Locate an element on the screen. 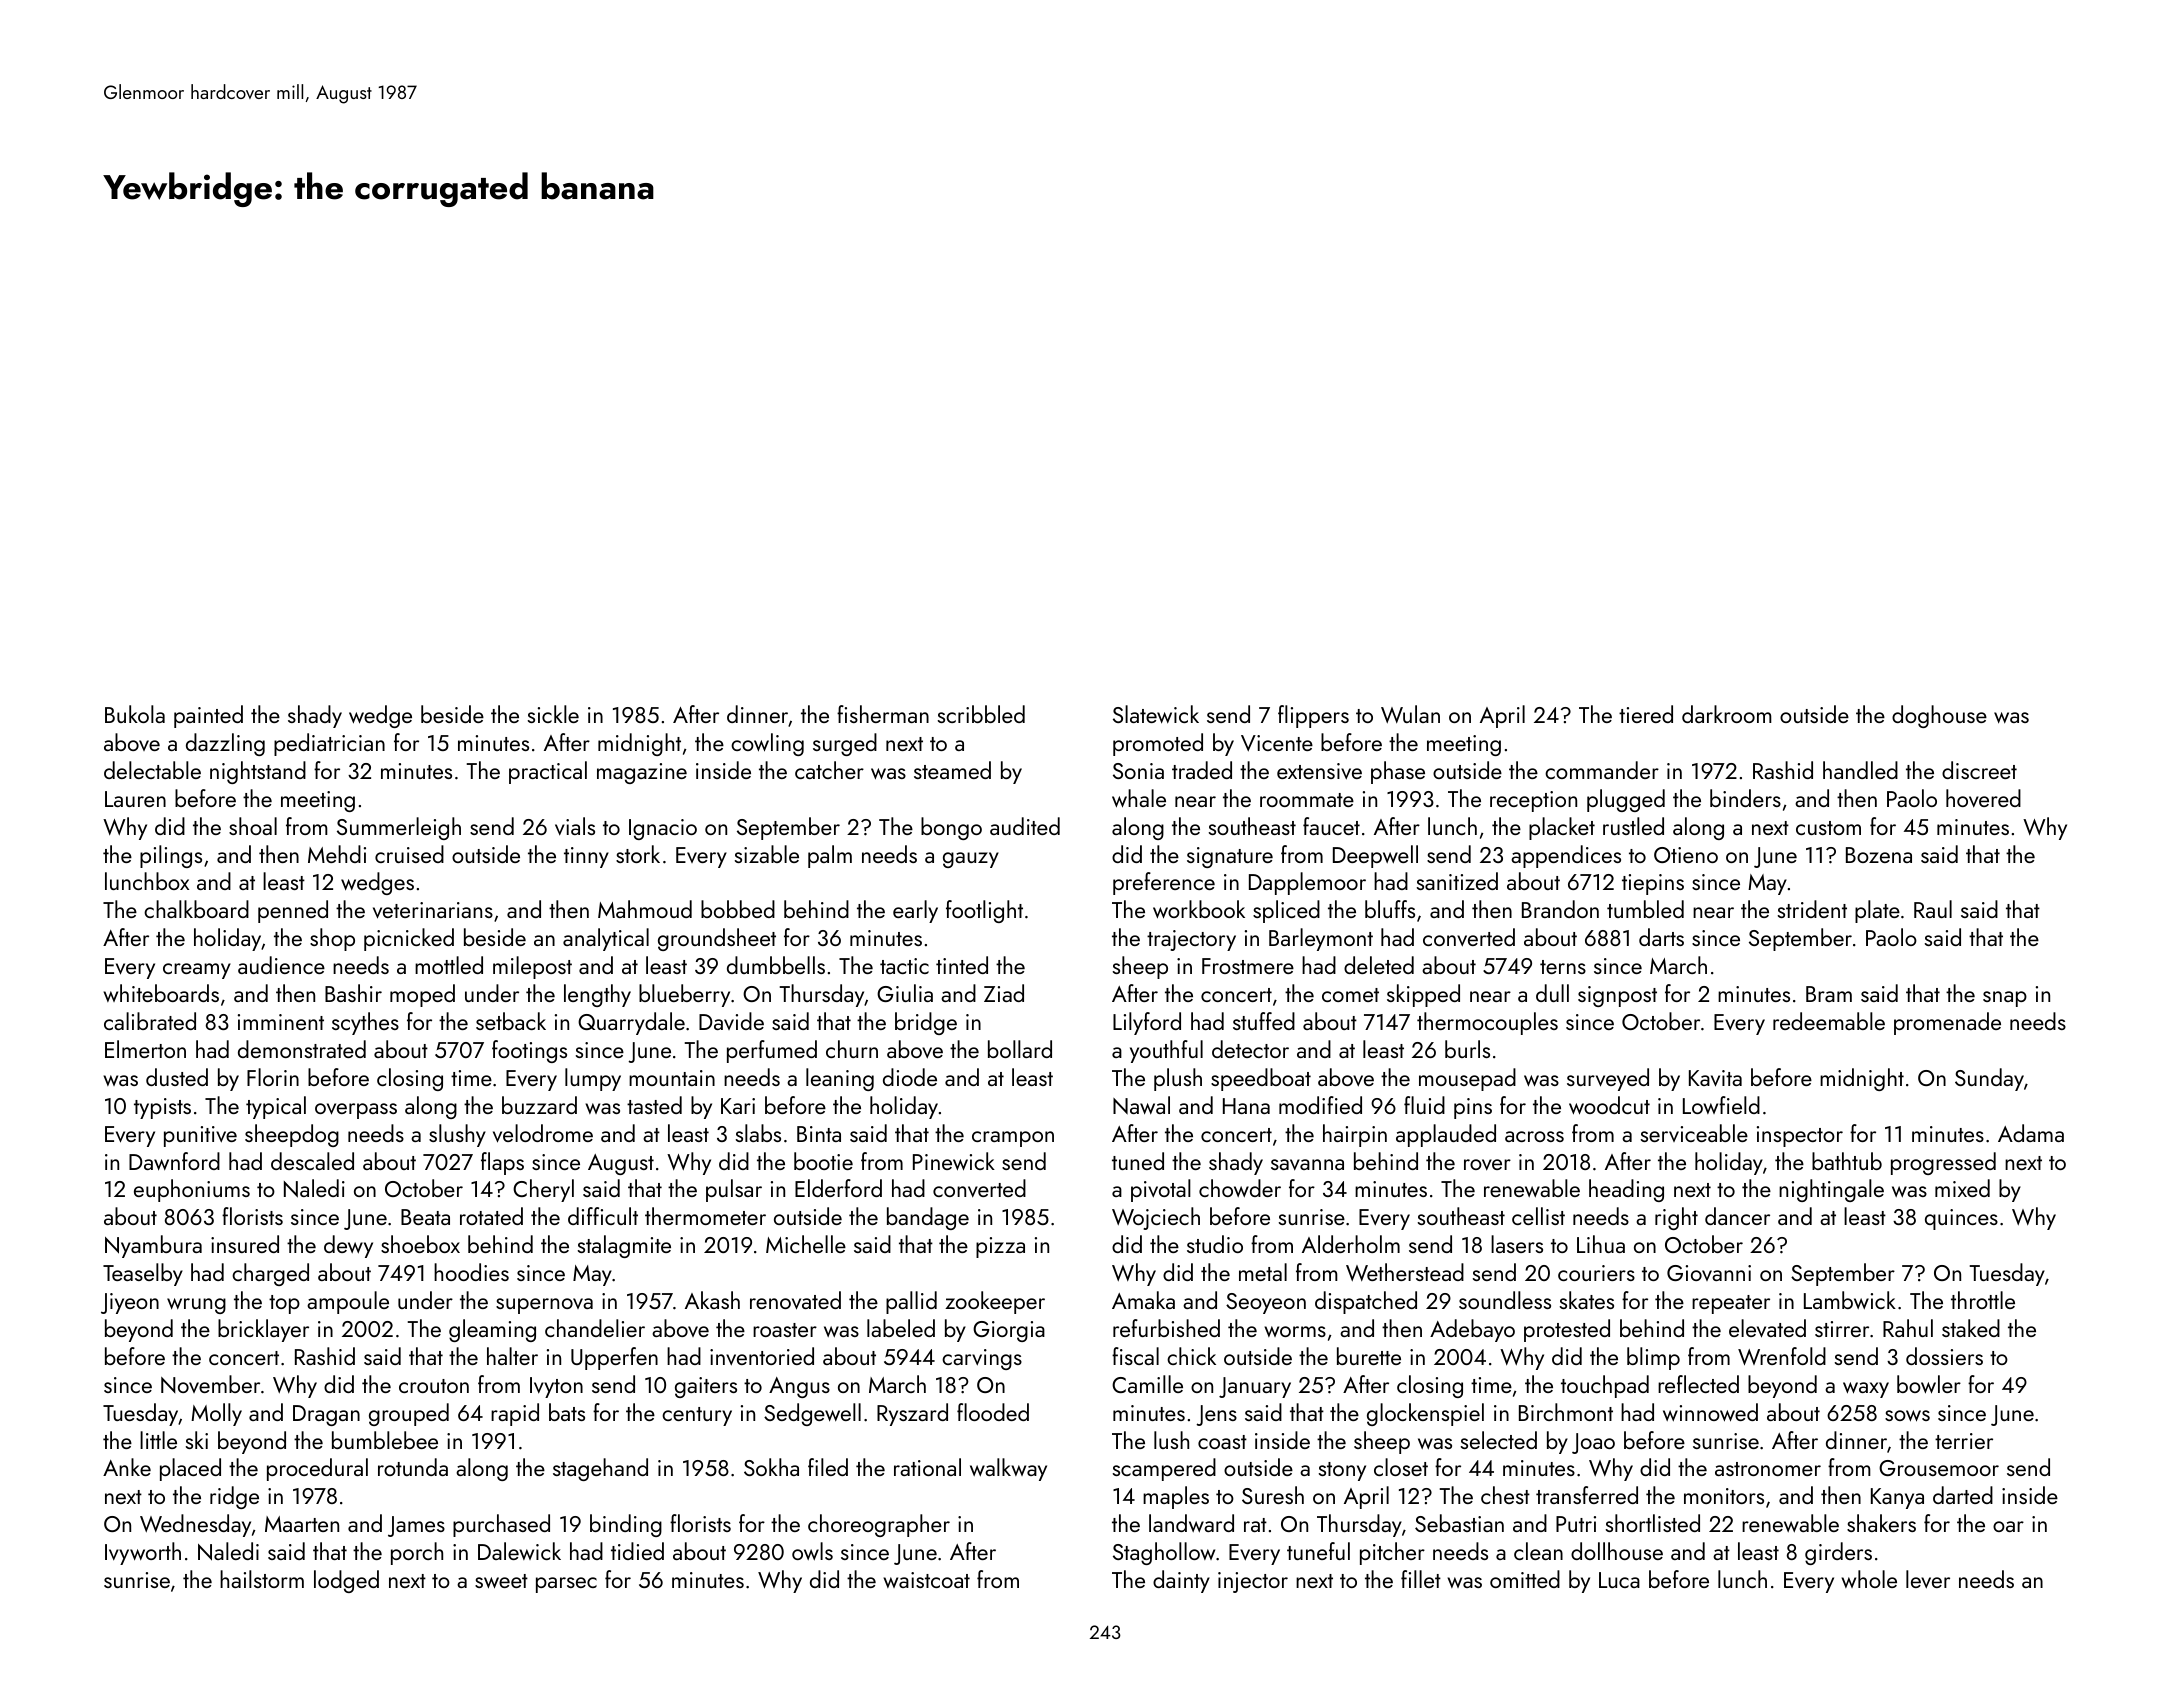 This screenshot has width=2178, height=1683. bollard is located at coordinates (1020, 1049).
